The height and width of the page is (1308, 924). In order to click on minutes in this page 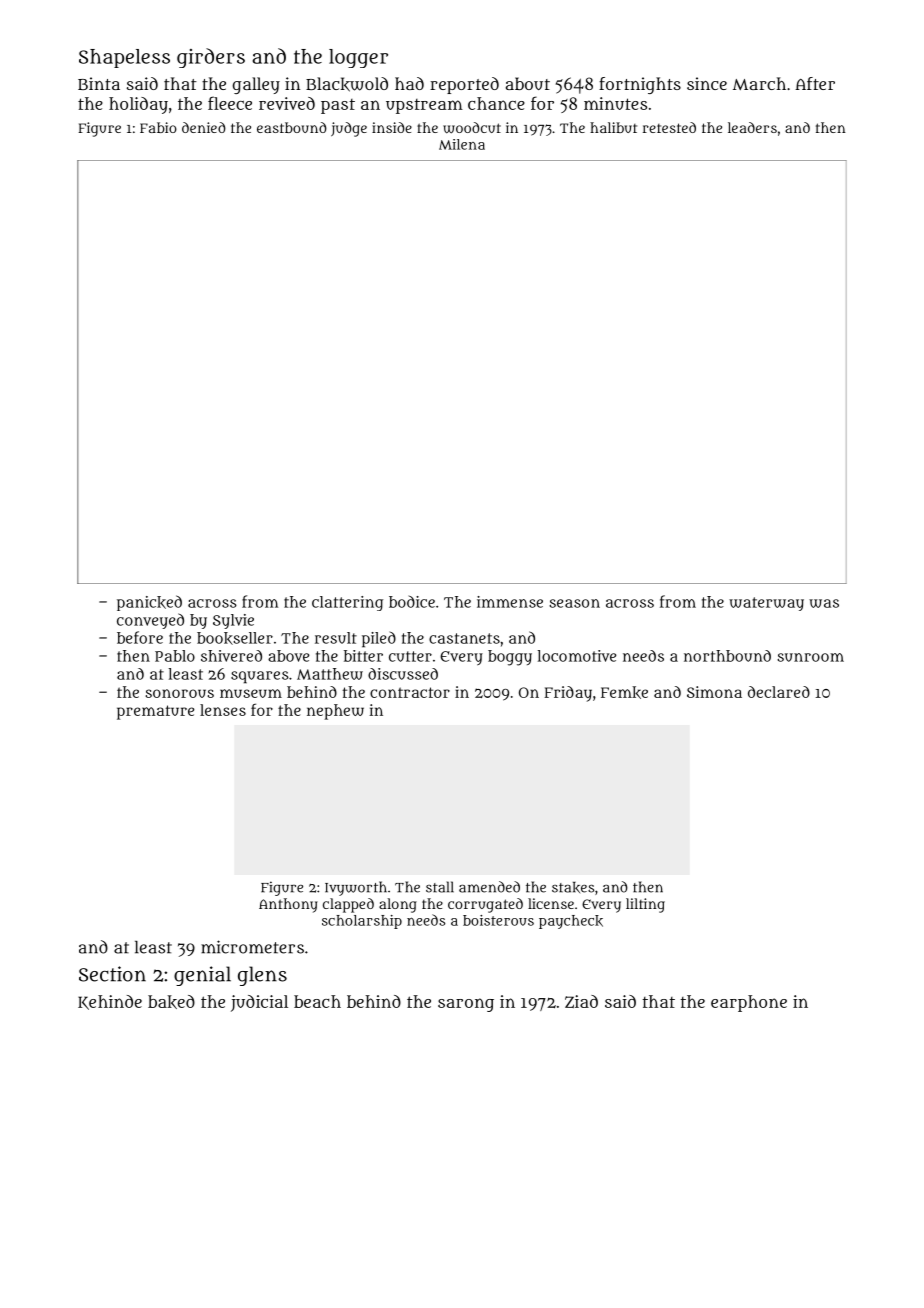, I will do `click(615, 103)`.
